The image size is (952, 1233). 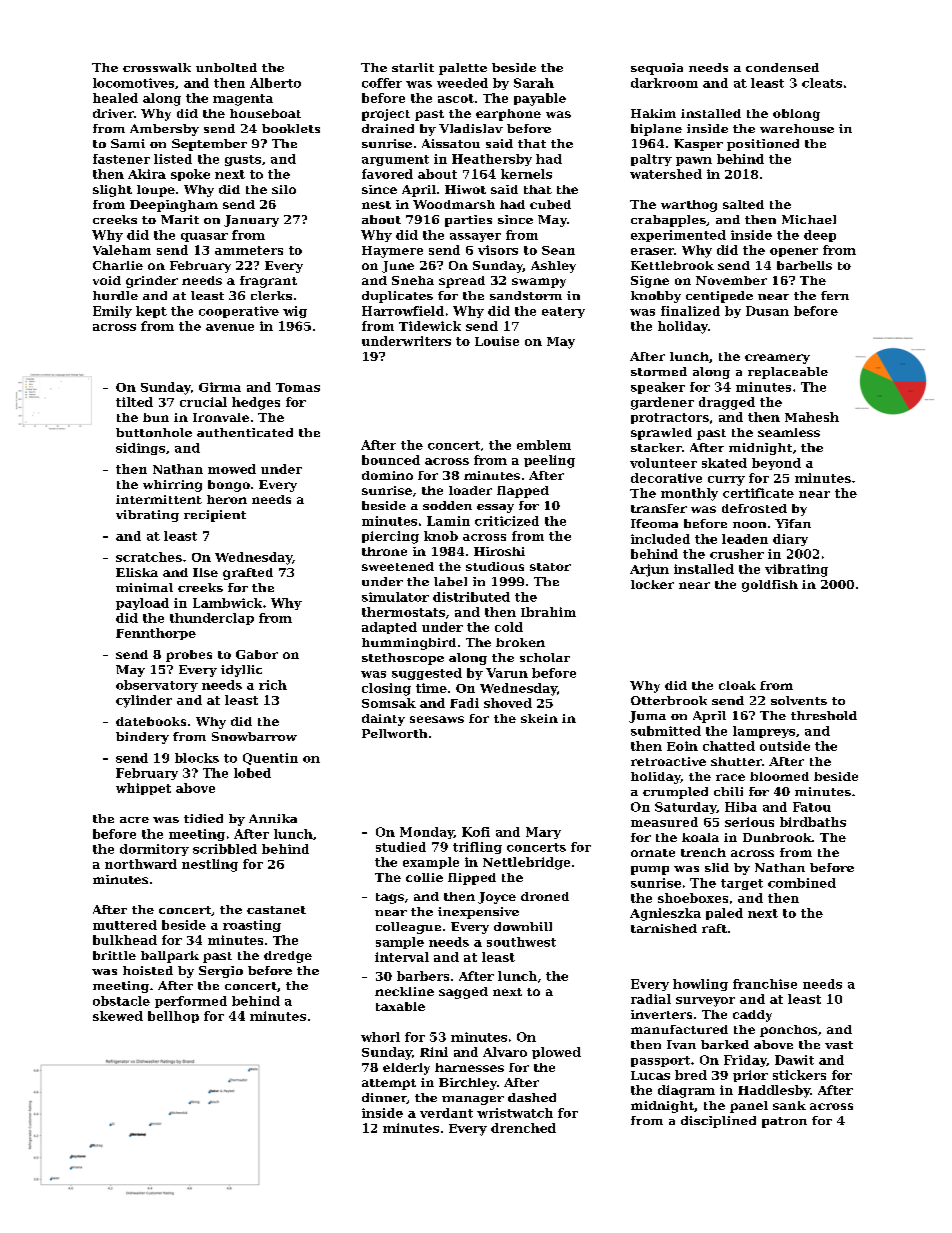 What do you see at coordinates (664, 83) in the screenshot?
I see `darkroom` at bounding box center [664, 83].
